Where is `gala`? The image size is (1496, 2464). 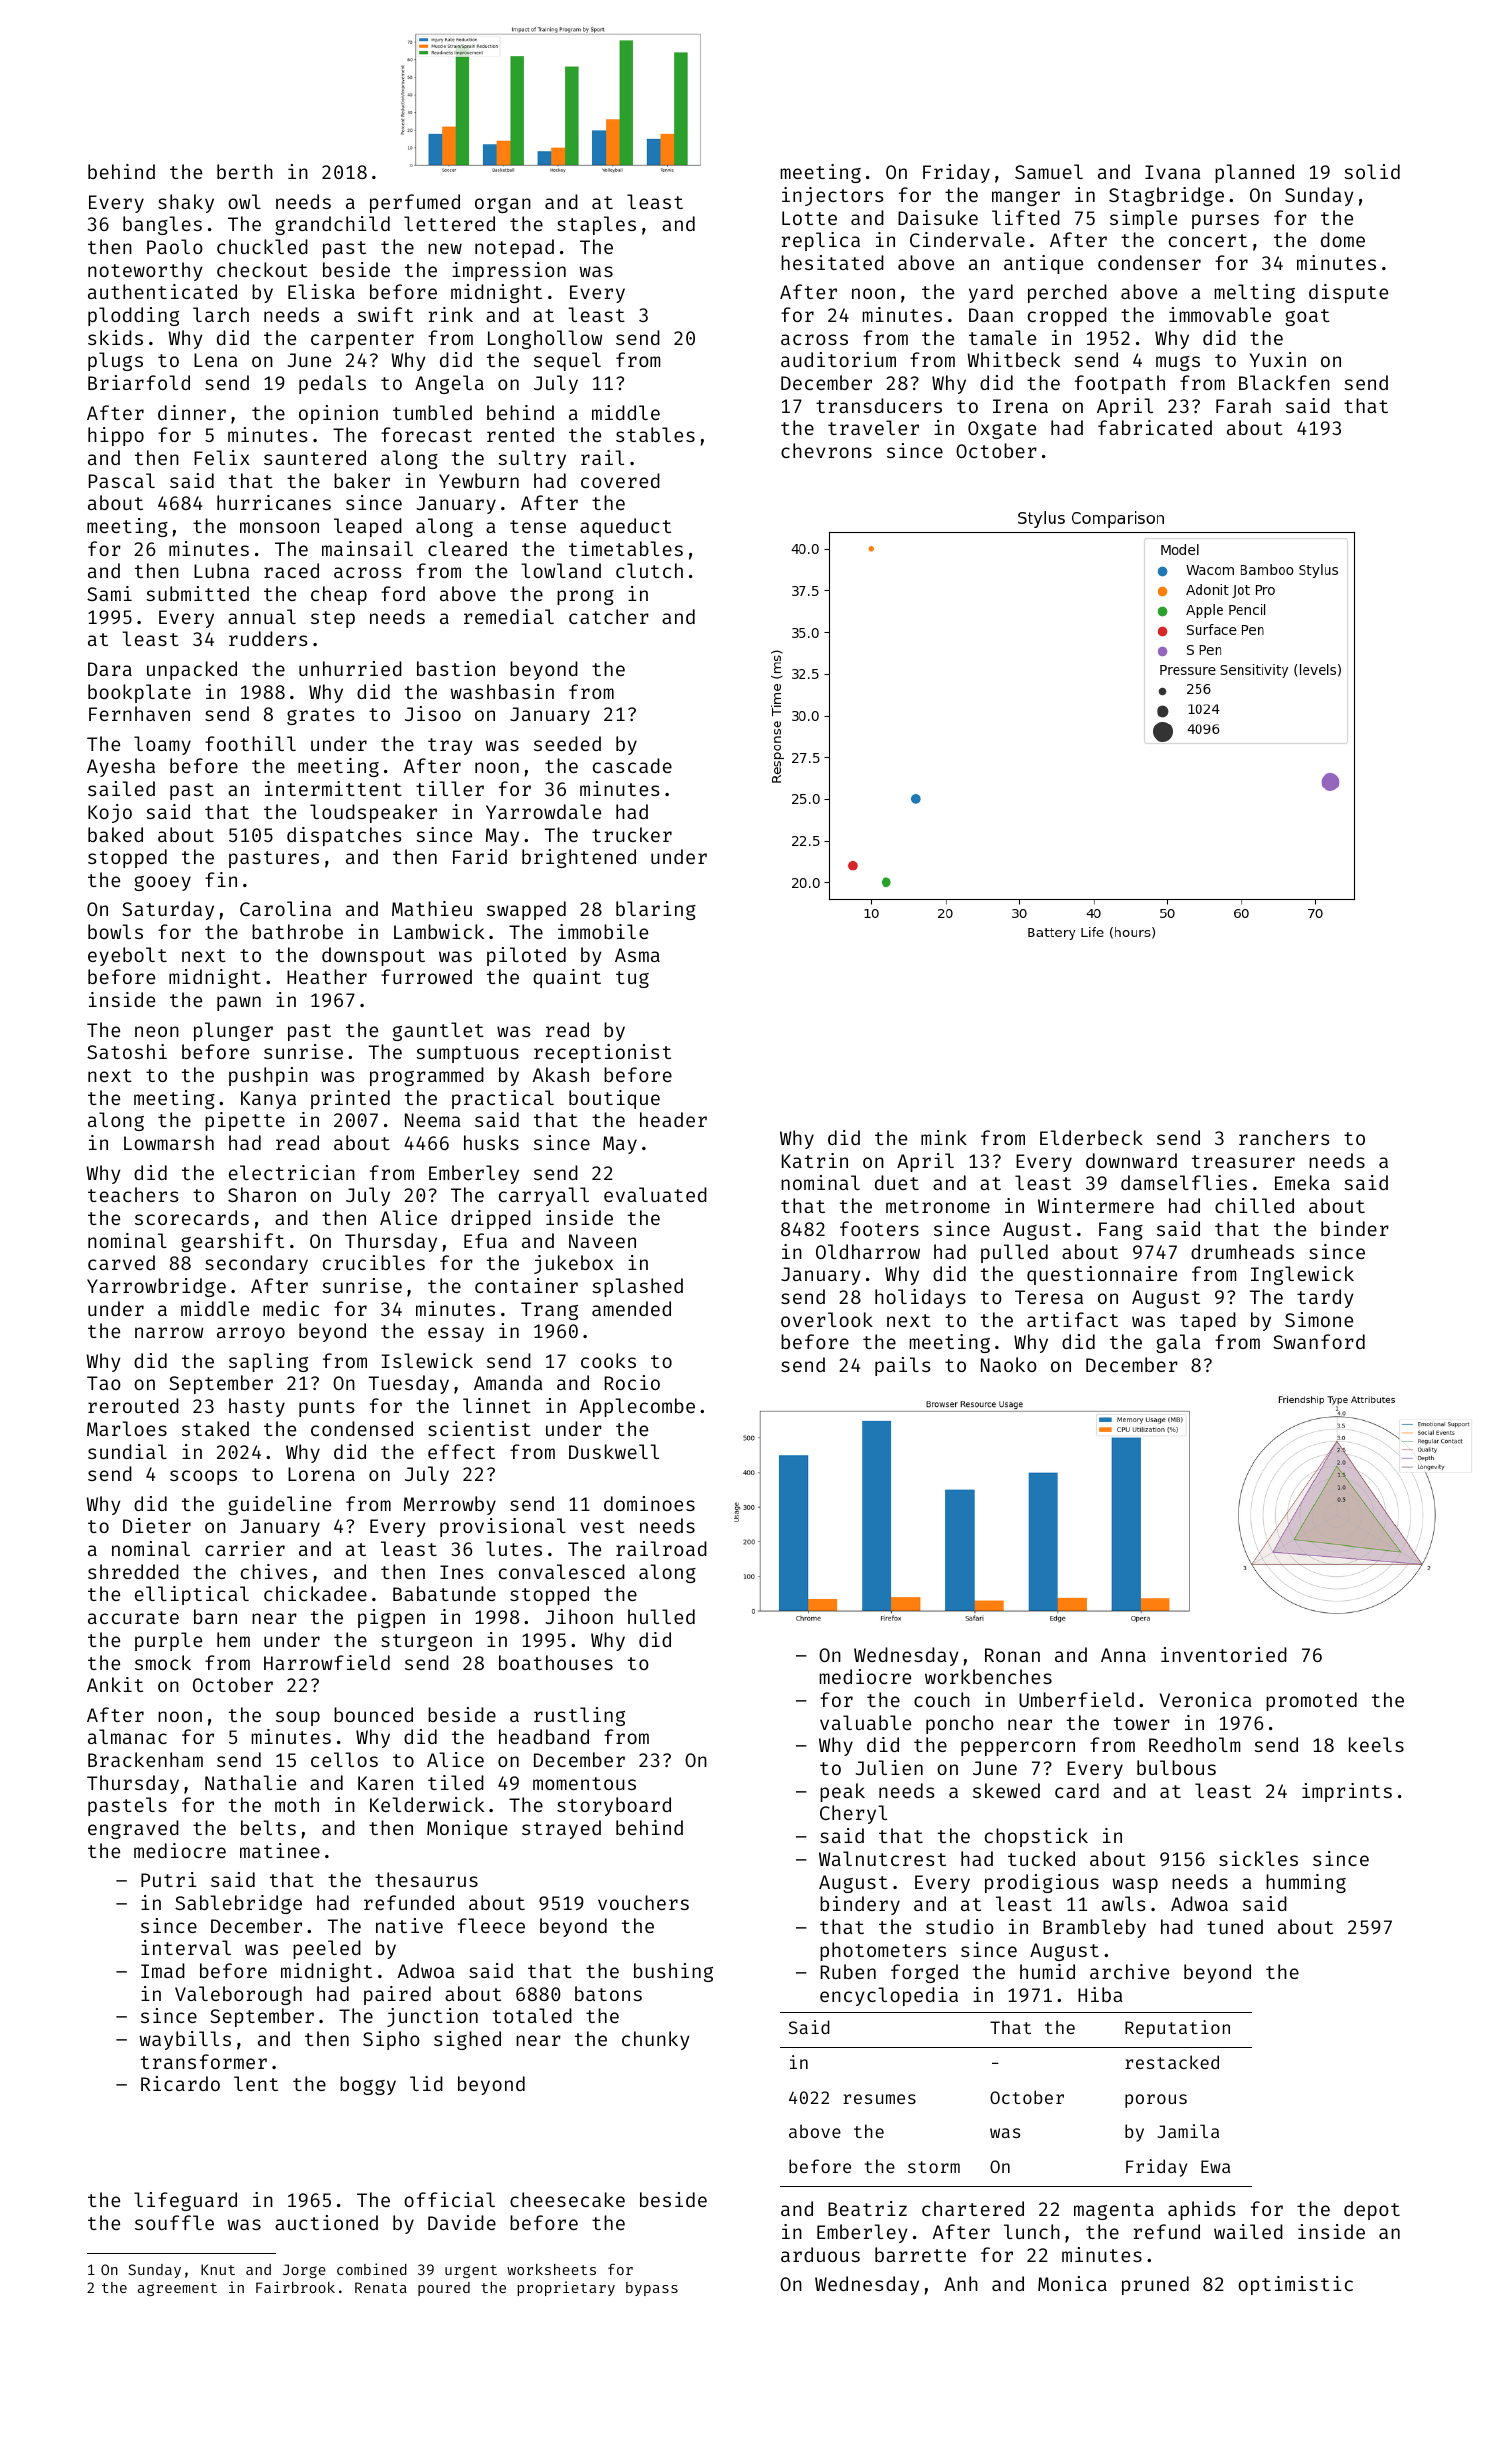
gala is located at coordinates (1178, 1343).
